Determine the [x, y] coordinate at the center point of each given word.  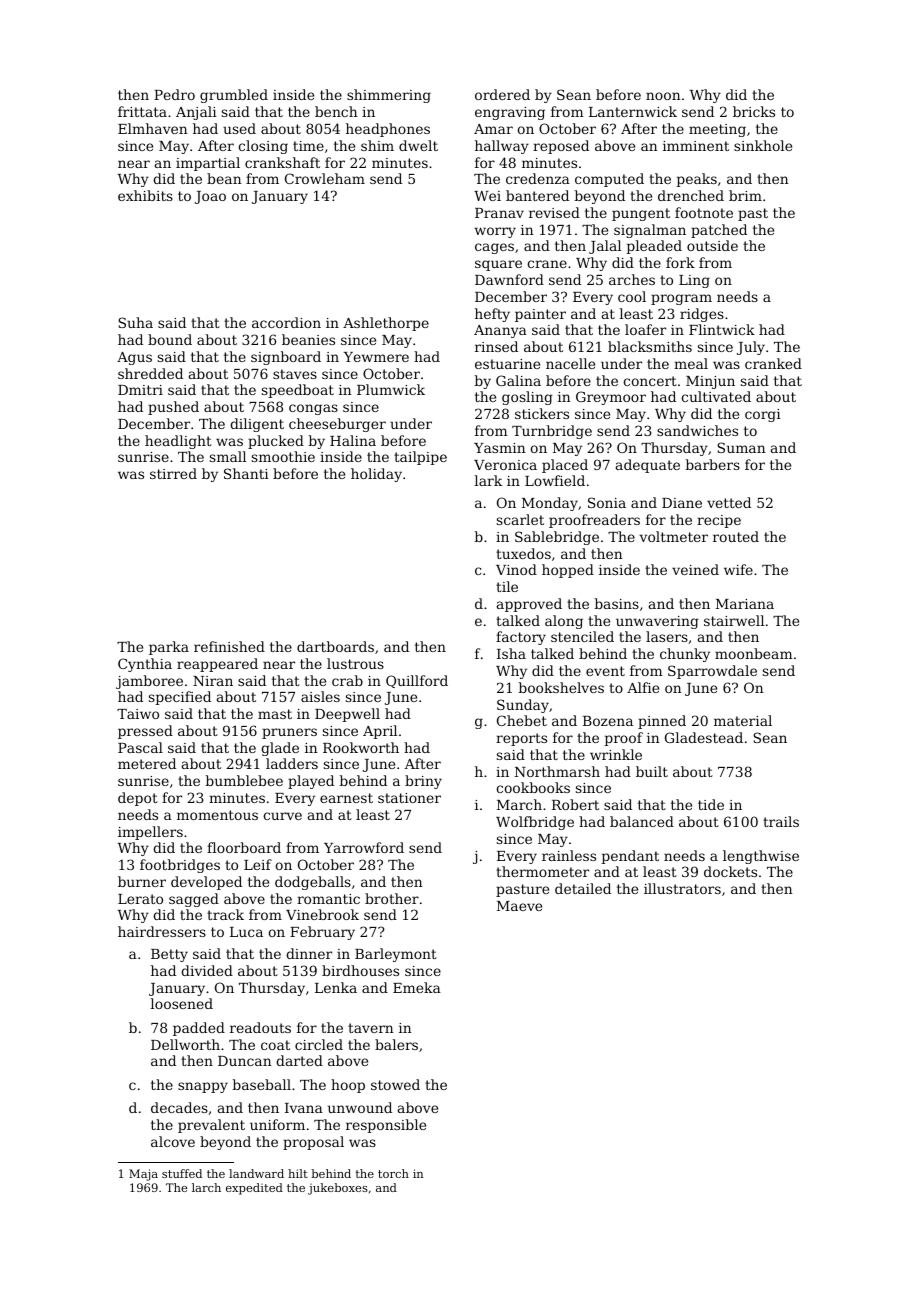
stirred [173, 473]
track [225, 914]
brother [392, 898]
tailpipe [420, 458]
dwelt [418, 145]
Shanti [246, 473]
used [239, 128]
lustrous [355, 663]
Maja [143, 1175]
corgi [763, 415]
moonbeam [754, 653]
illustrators [682, 888]
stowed [395, 1084]
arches [632, 279]
